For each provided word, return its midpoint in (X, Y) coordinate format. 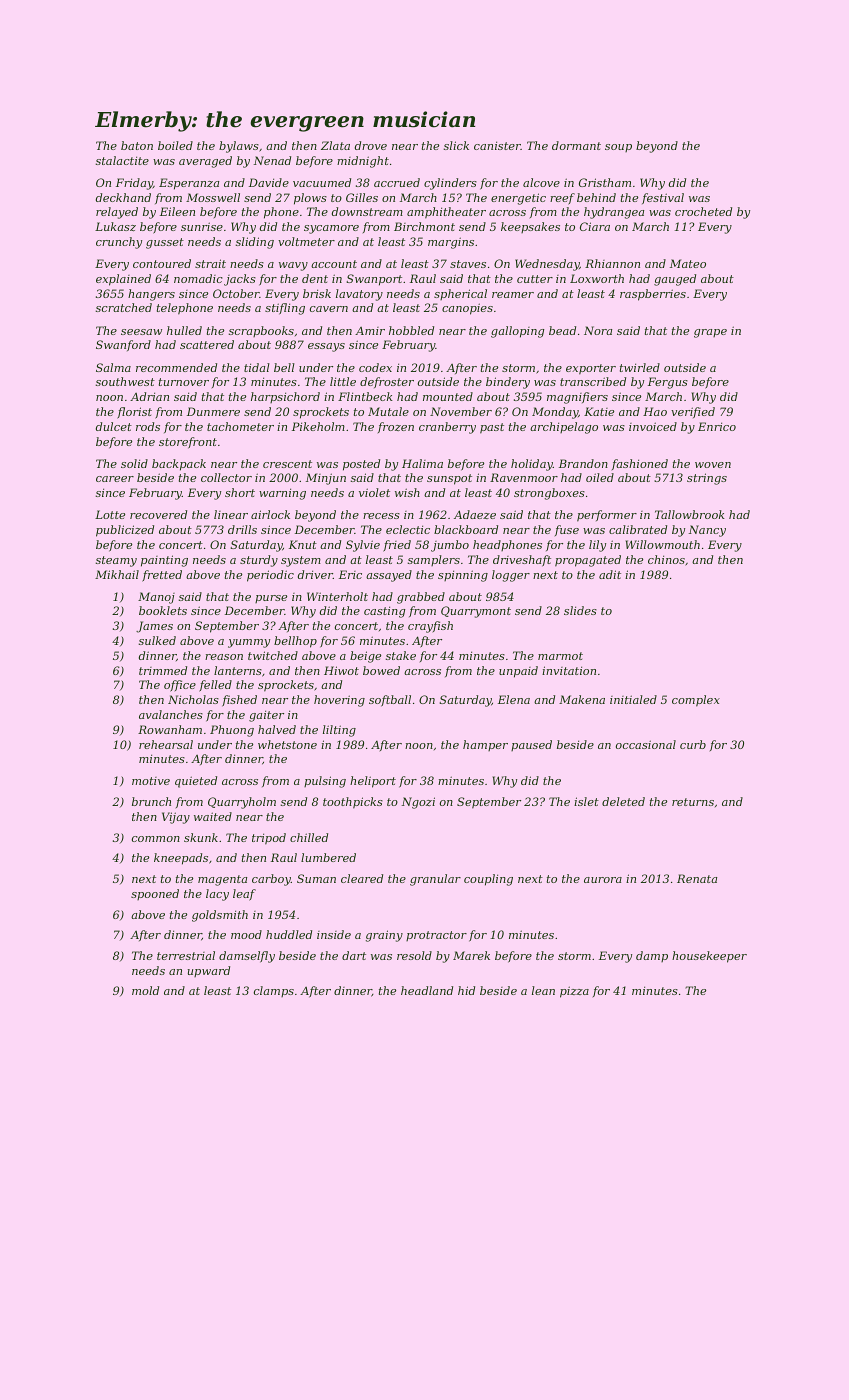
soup (618, 148)
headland (427, 990)
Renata (697, 878)
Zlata (335, 145)
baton (137, 145)
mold (145, 990)
